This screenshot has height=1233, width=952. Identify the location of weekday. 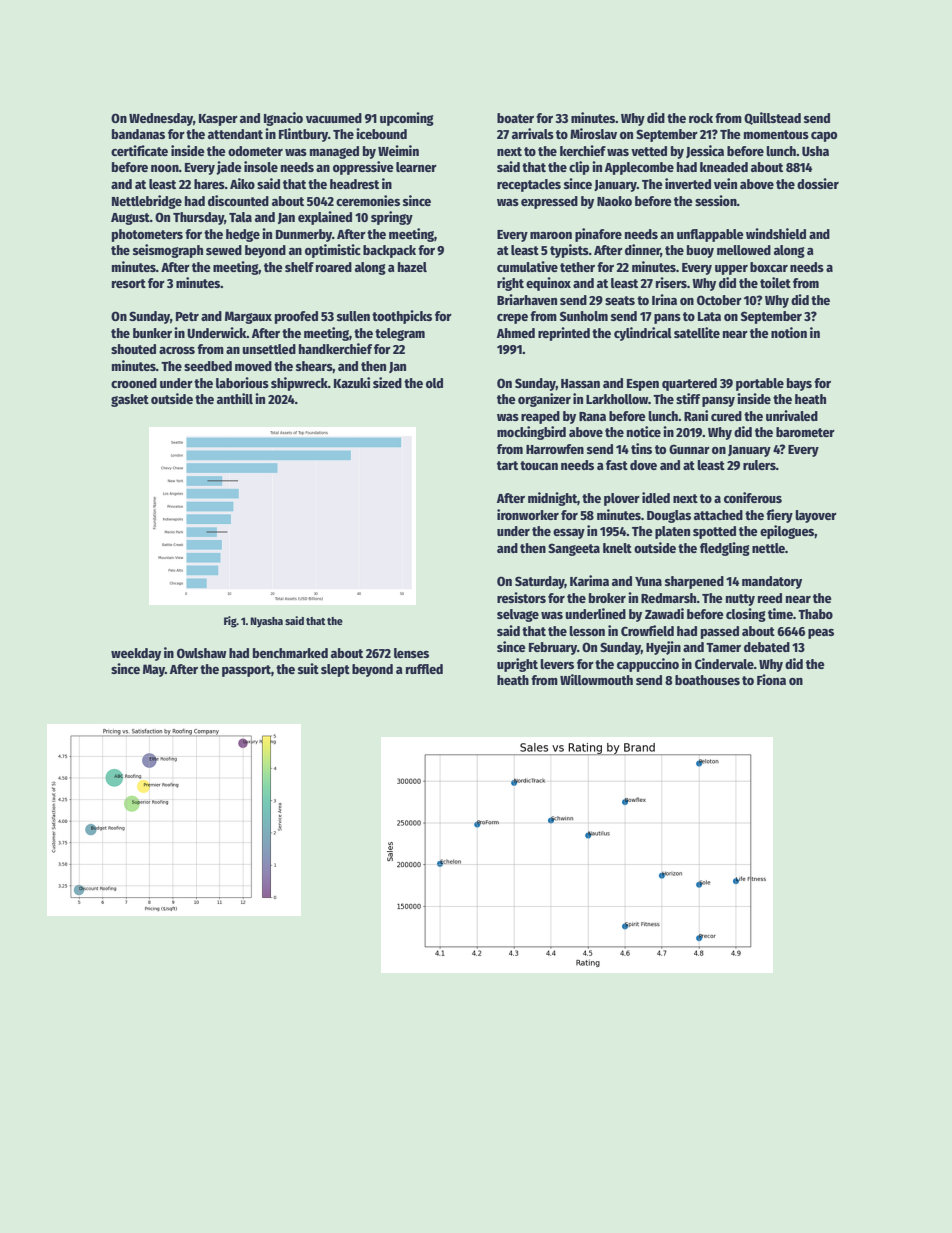
(136, 654).
